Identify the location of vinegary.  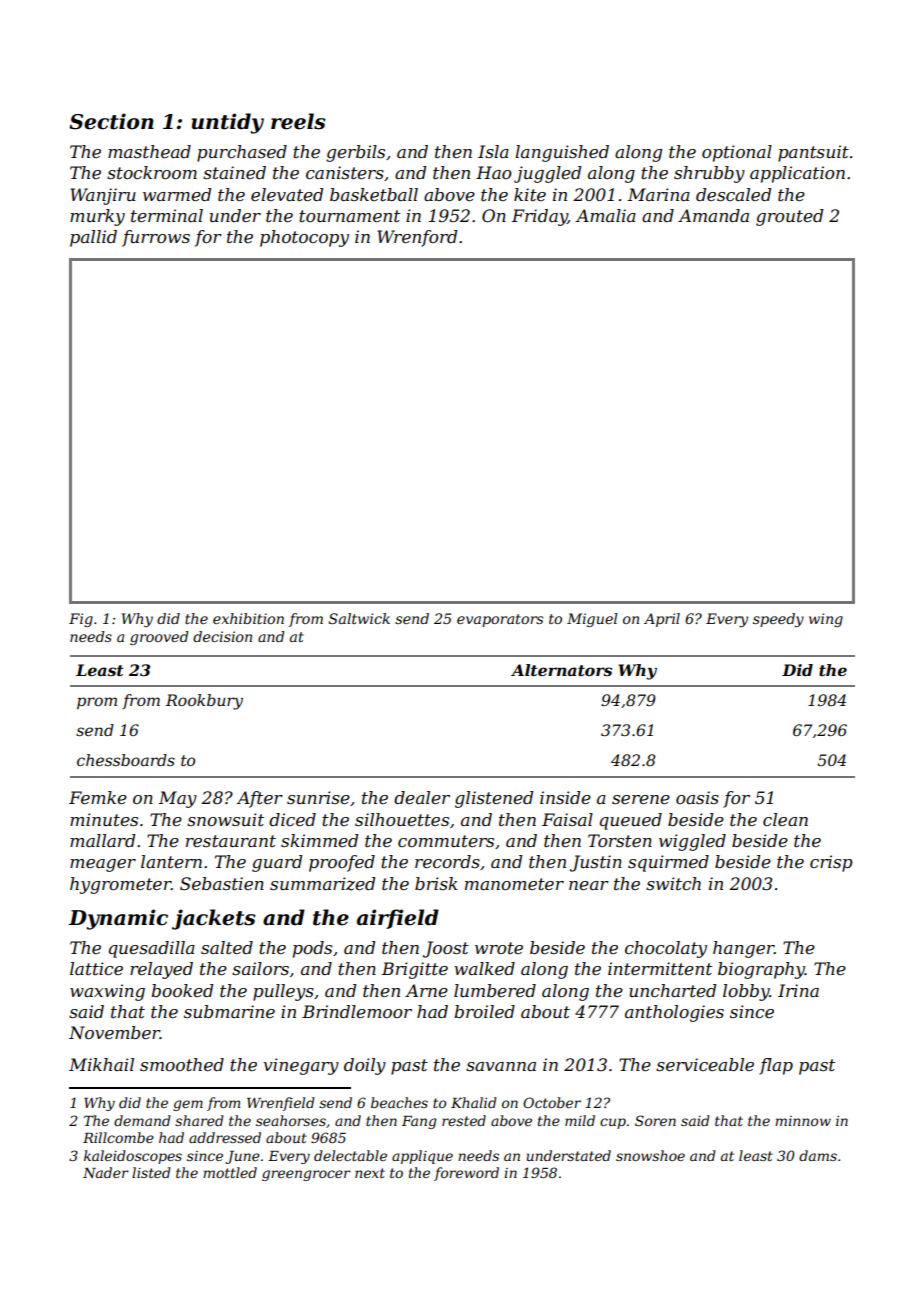
(301, 1066).
